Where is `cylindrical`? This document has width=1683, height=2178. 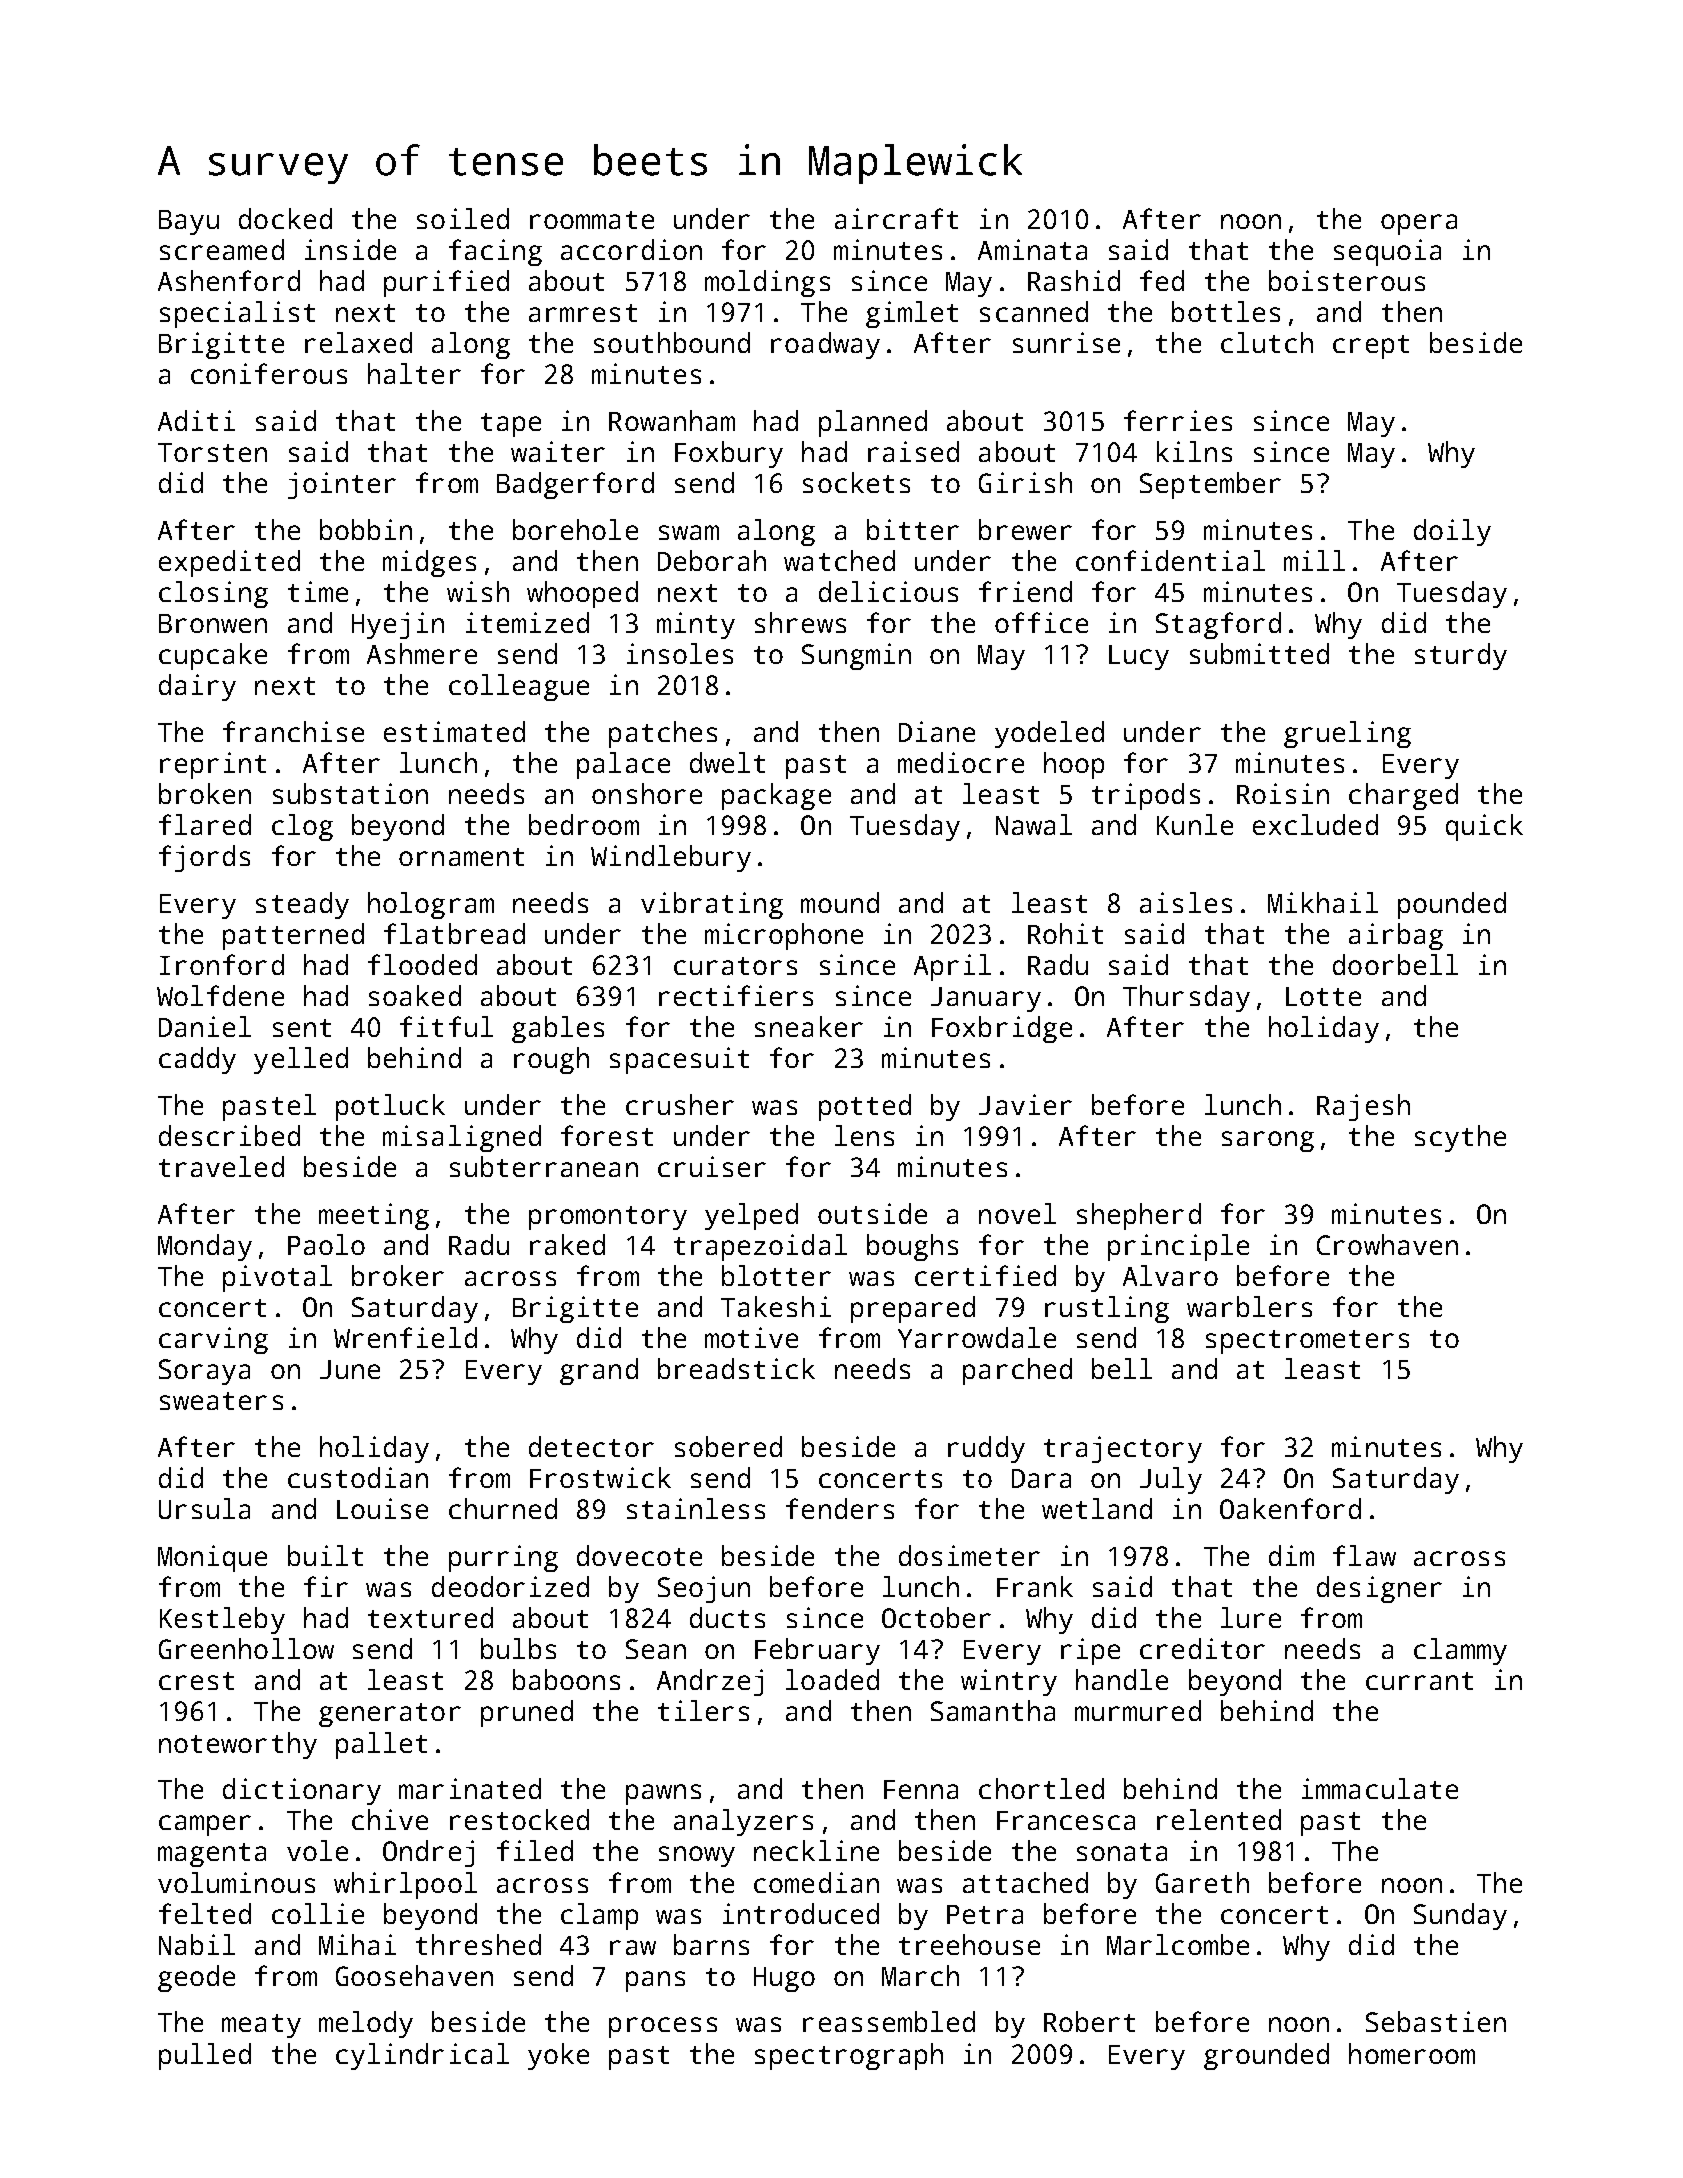 cylindrical is located at coordinates (422, 2056).
